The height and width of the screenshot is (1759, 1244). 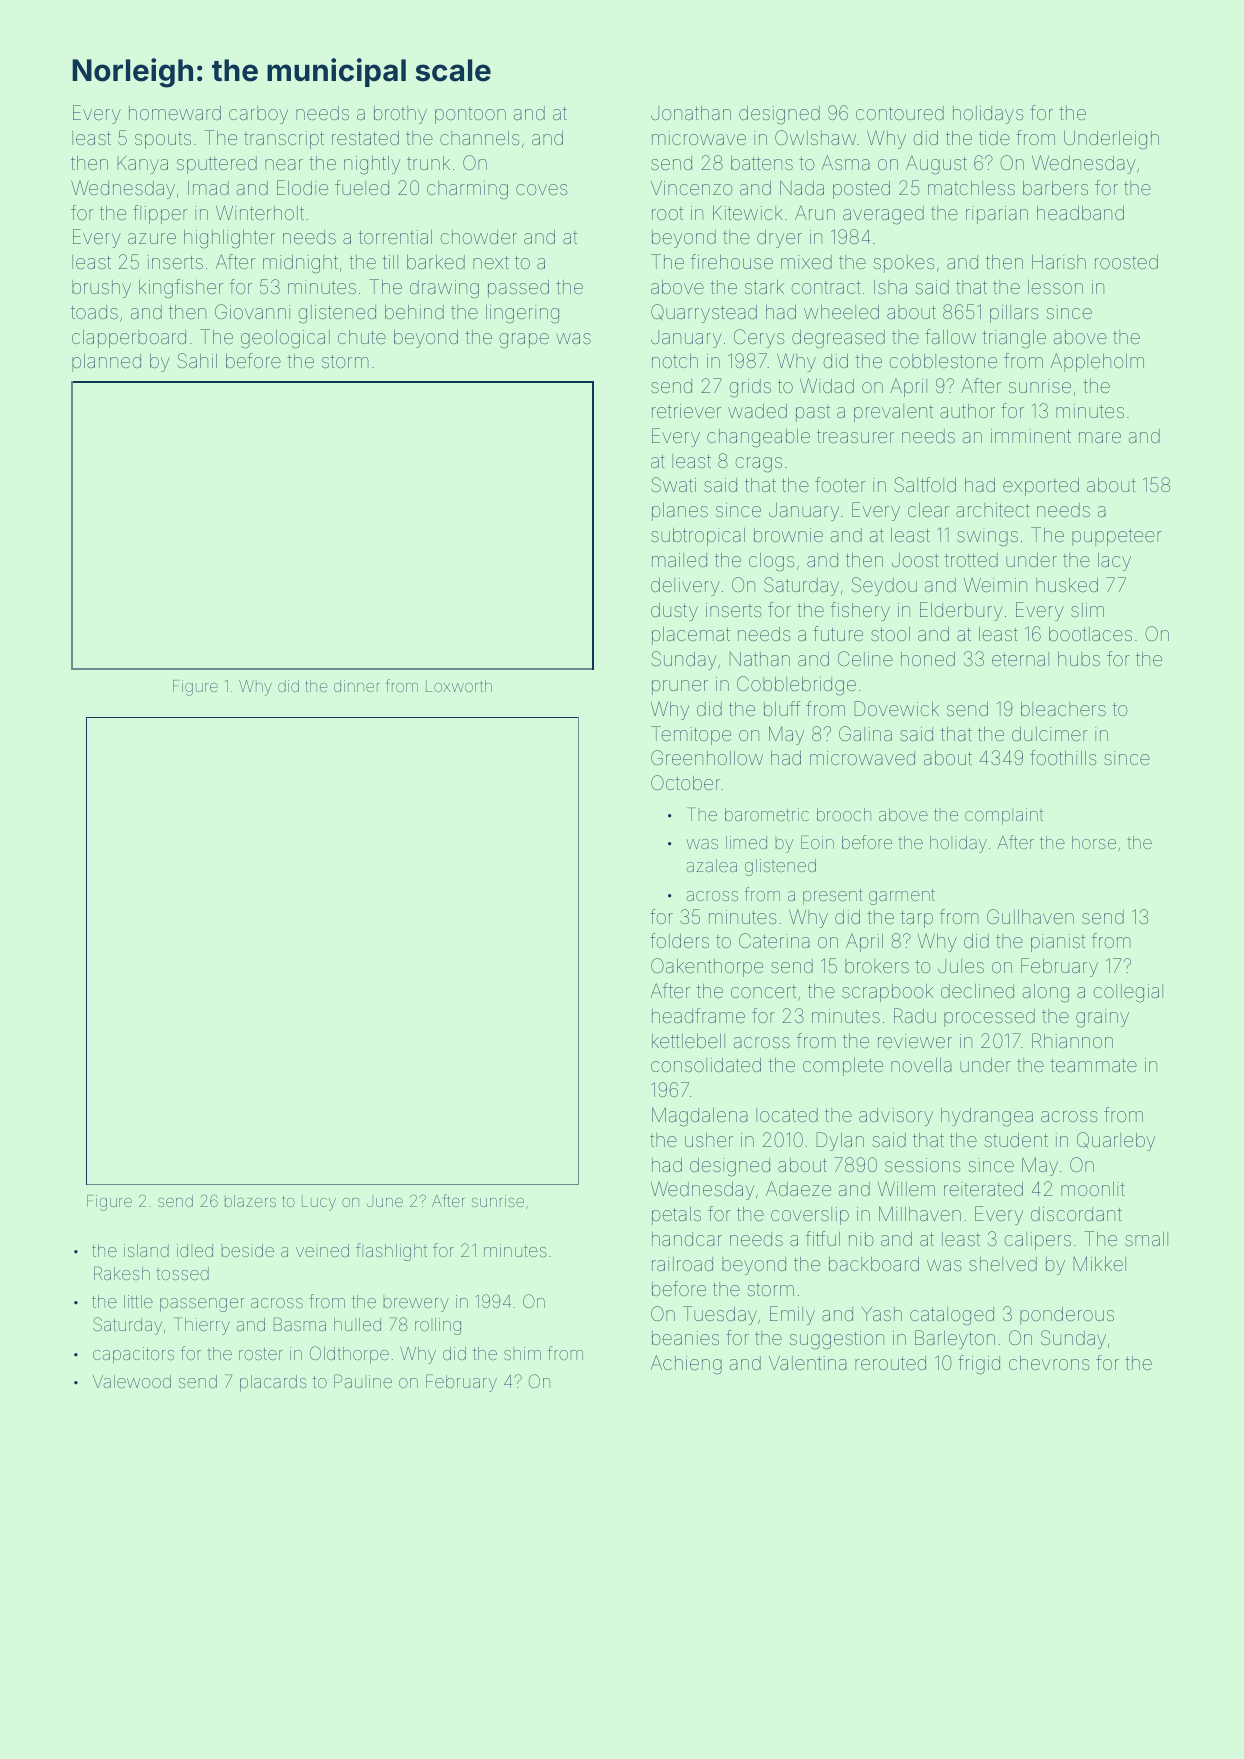 I want to click on dusty, so click(x=674, y=612).
